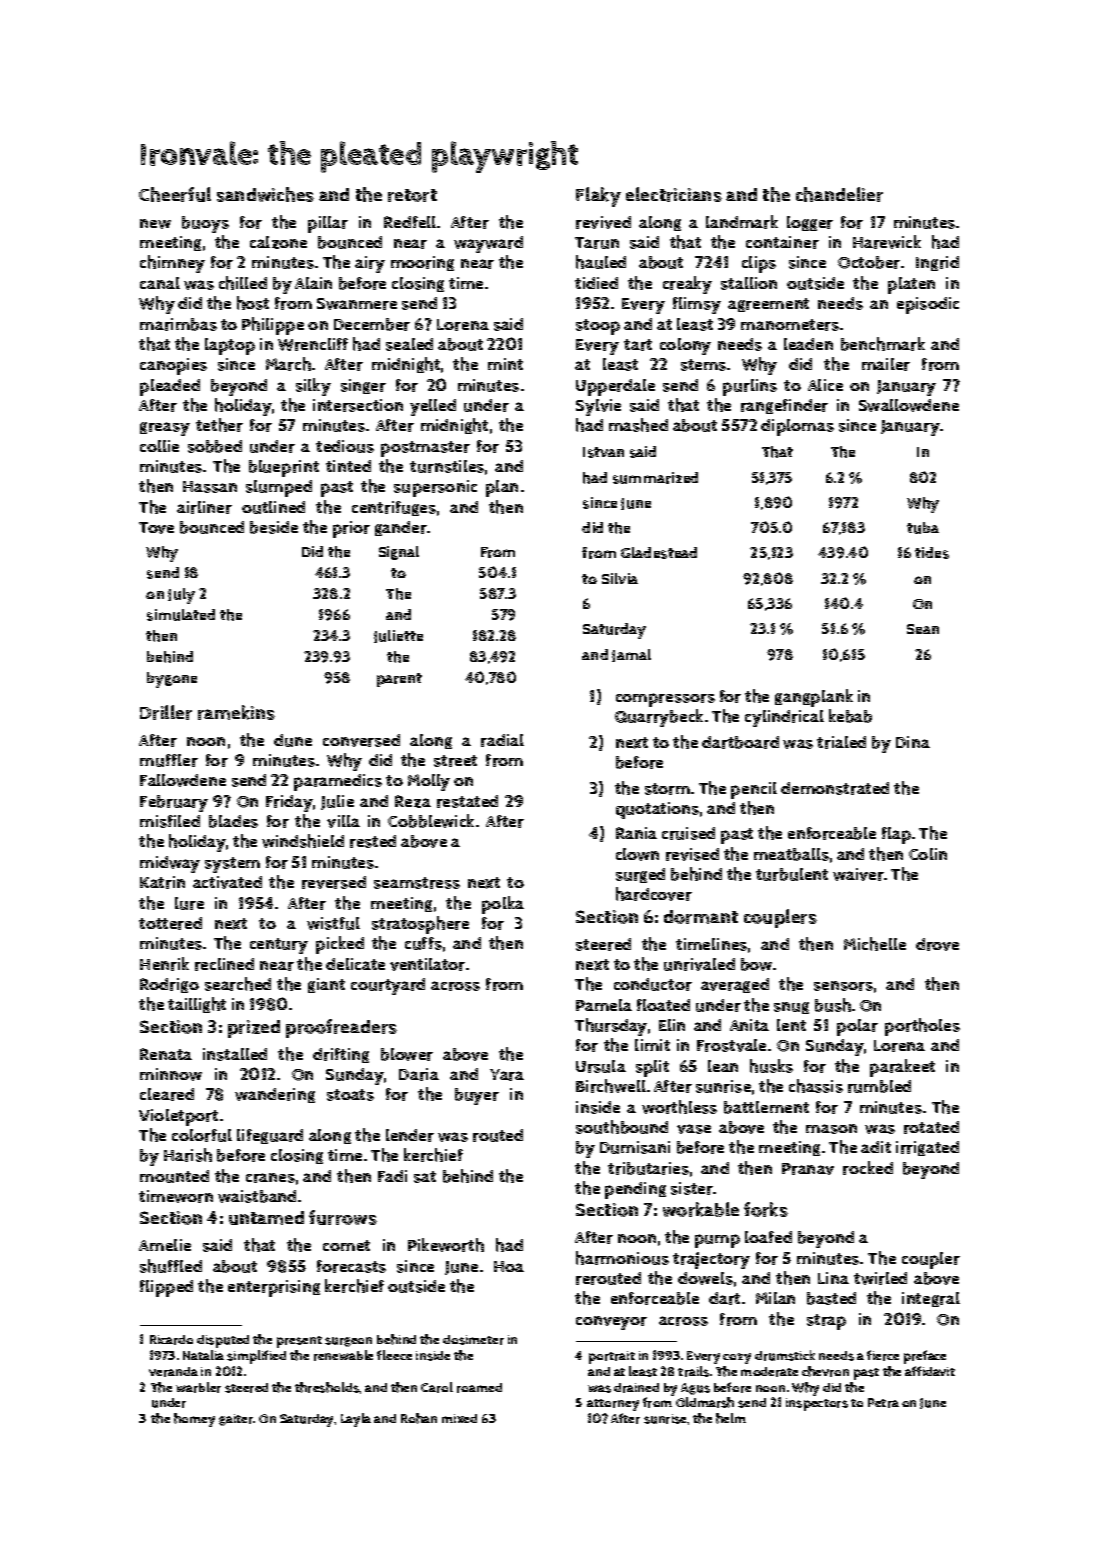 This screenshot has height=1556, width=1100. What do you see at coordinates (169, 760) in the screenshot?
I see `muffler` at bounding box center [169, 760].
